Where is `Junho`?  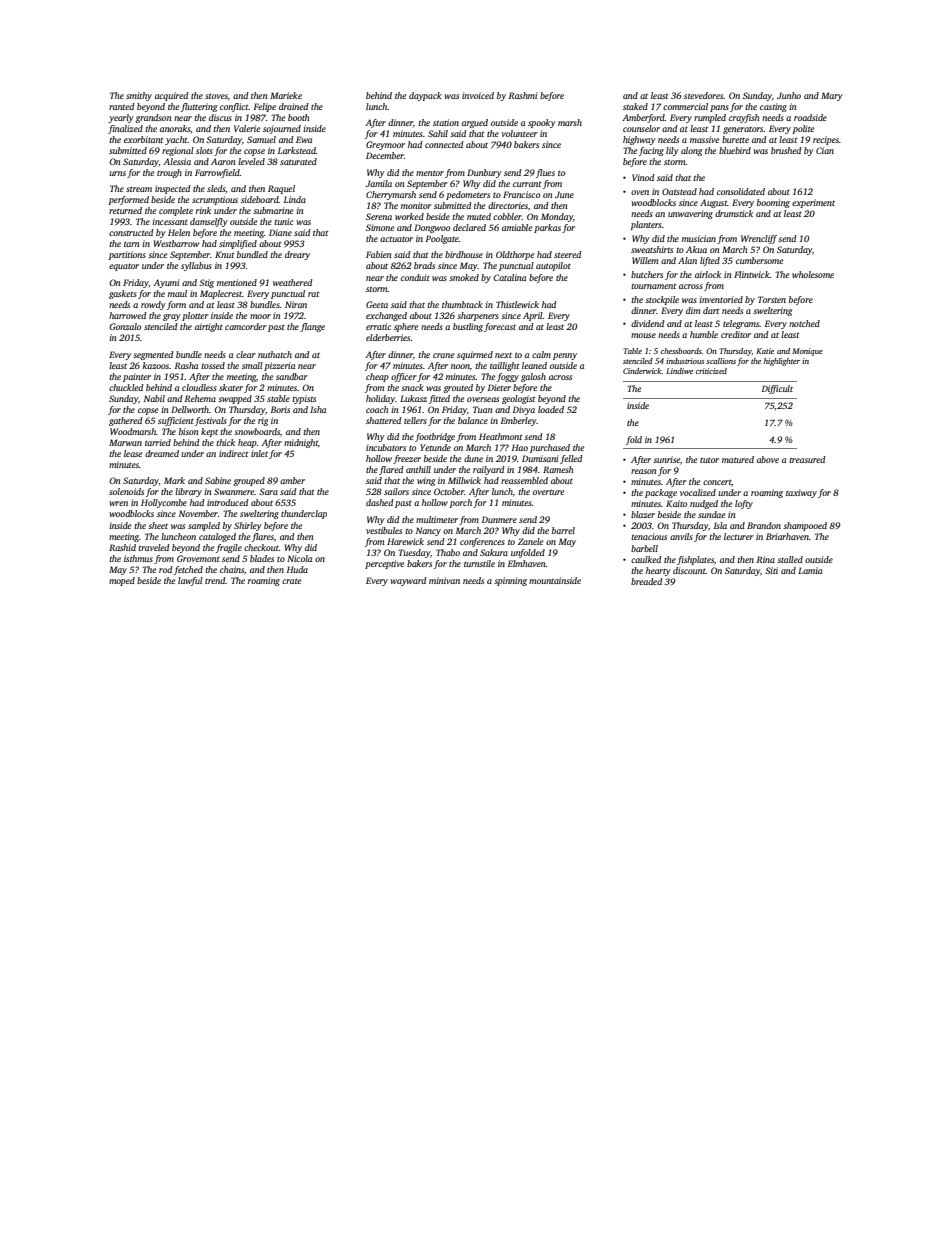 Junho is located at coordinates (789, 95).
